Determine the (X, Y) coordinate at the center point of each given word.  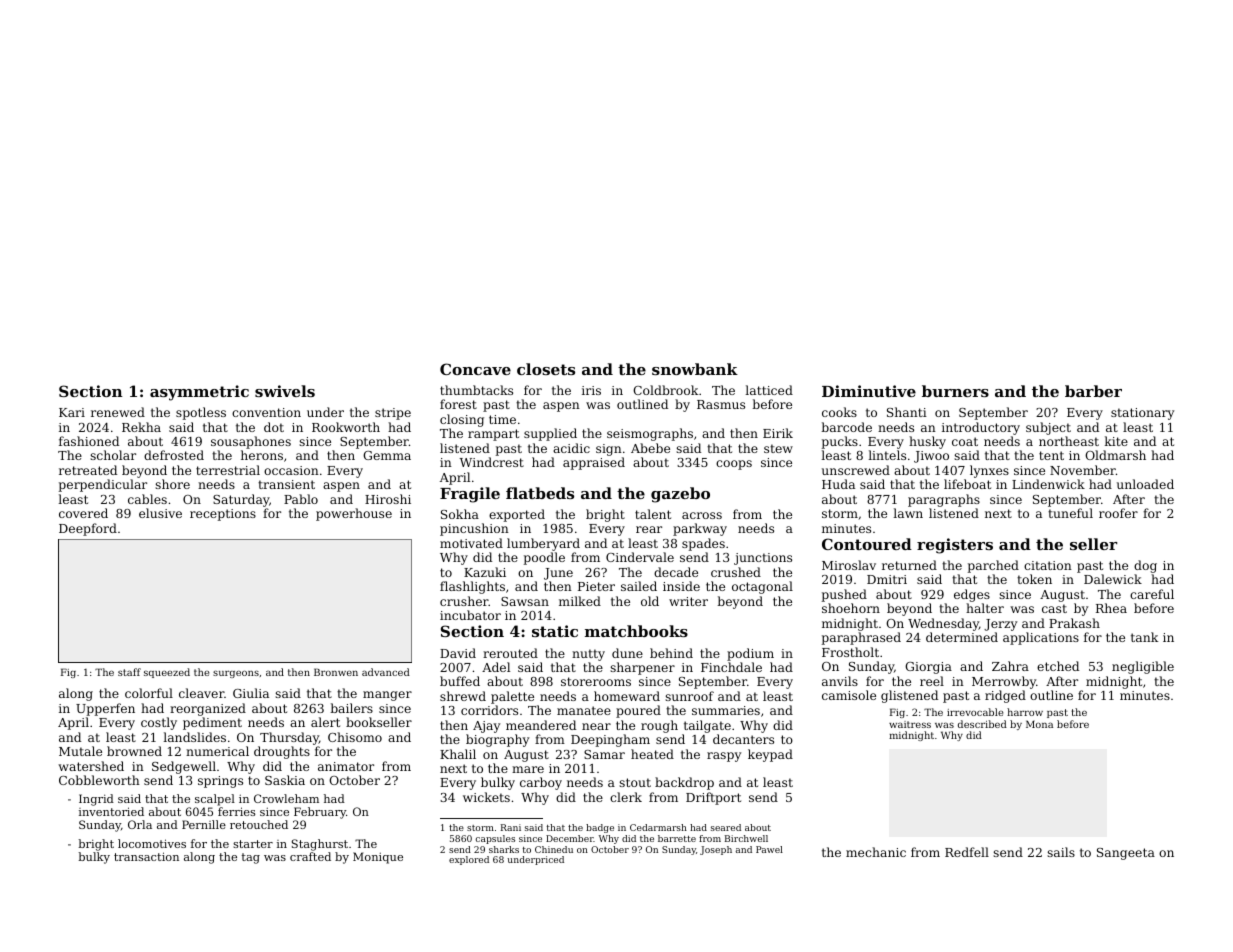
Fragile (470, 495)
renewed (118, 412)
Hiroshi (388, 499)
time (502, 419)
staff (129, 672)
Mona (1039, 724)
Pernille (204, 824)
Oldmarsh (1115, 455)
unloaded (1145, 484)
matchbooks (636, 631)
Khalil (458, 754)
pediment (212, 723)
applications (1041, 638)
